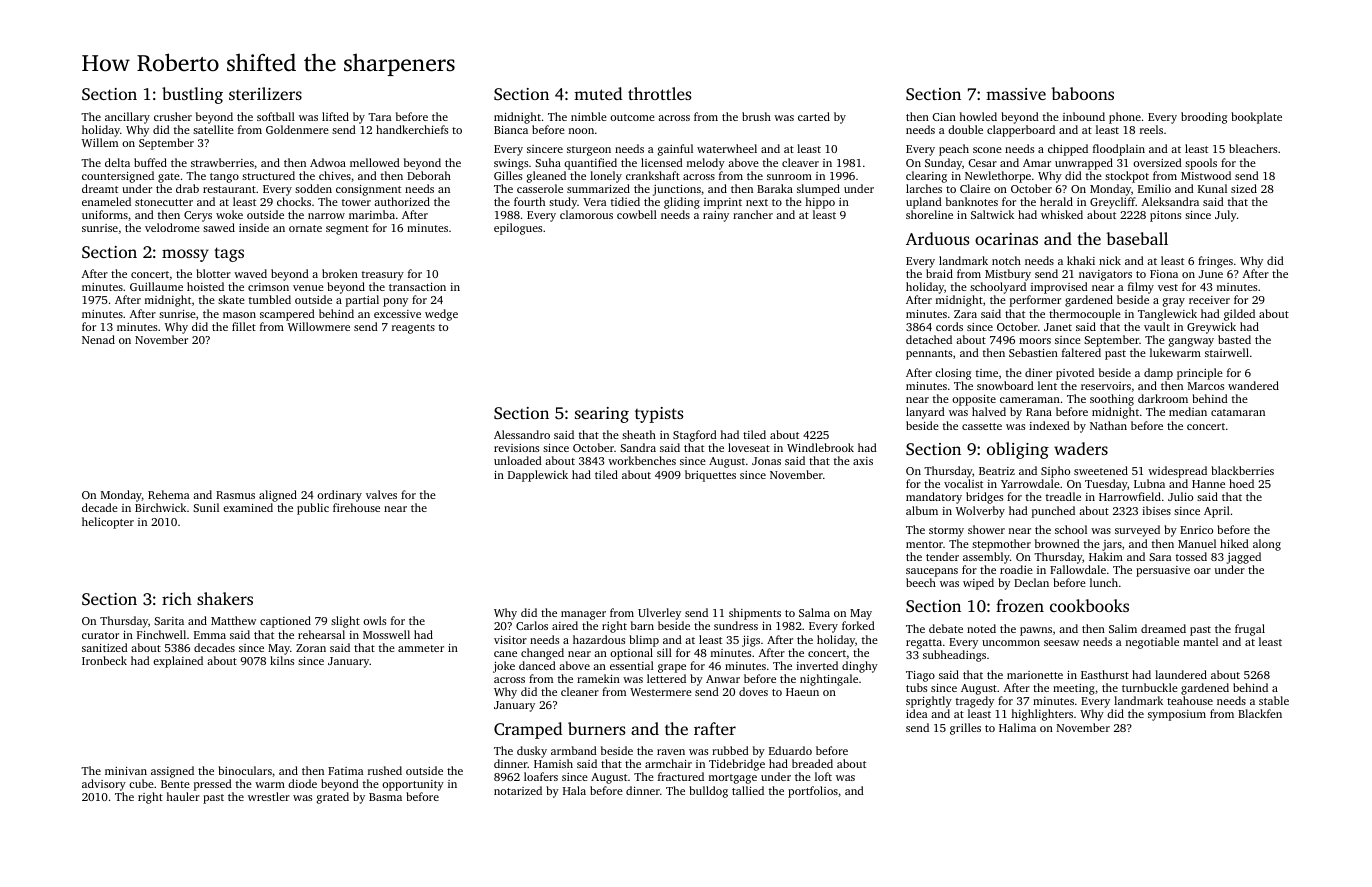  What do you see at coordinates (1209, 300) in the document?
I see `receiver` at bounding box center [1209, 300].
